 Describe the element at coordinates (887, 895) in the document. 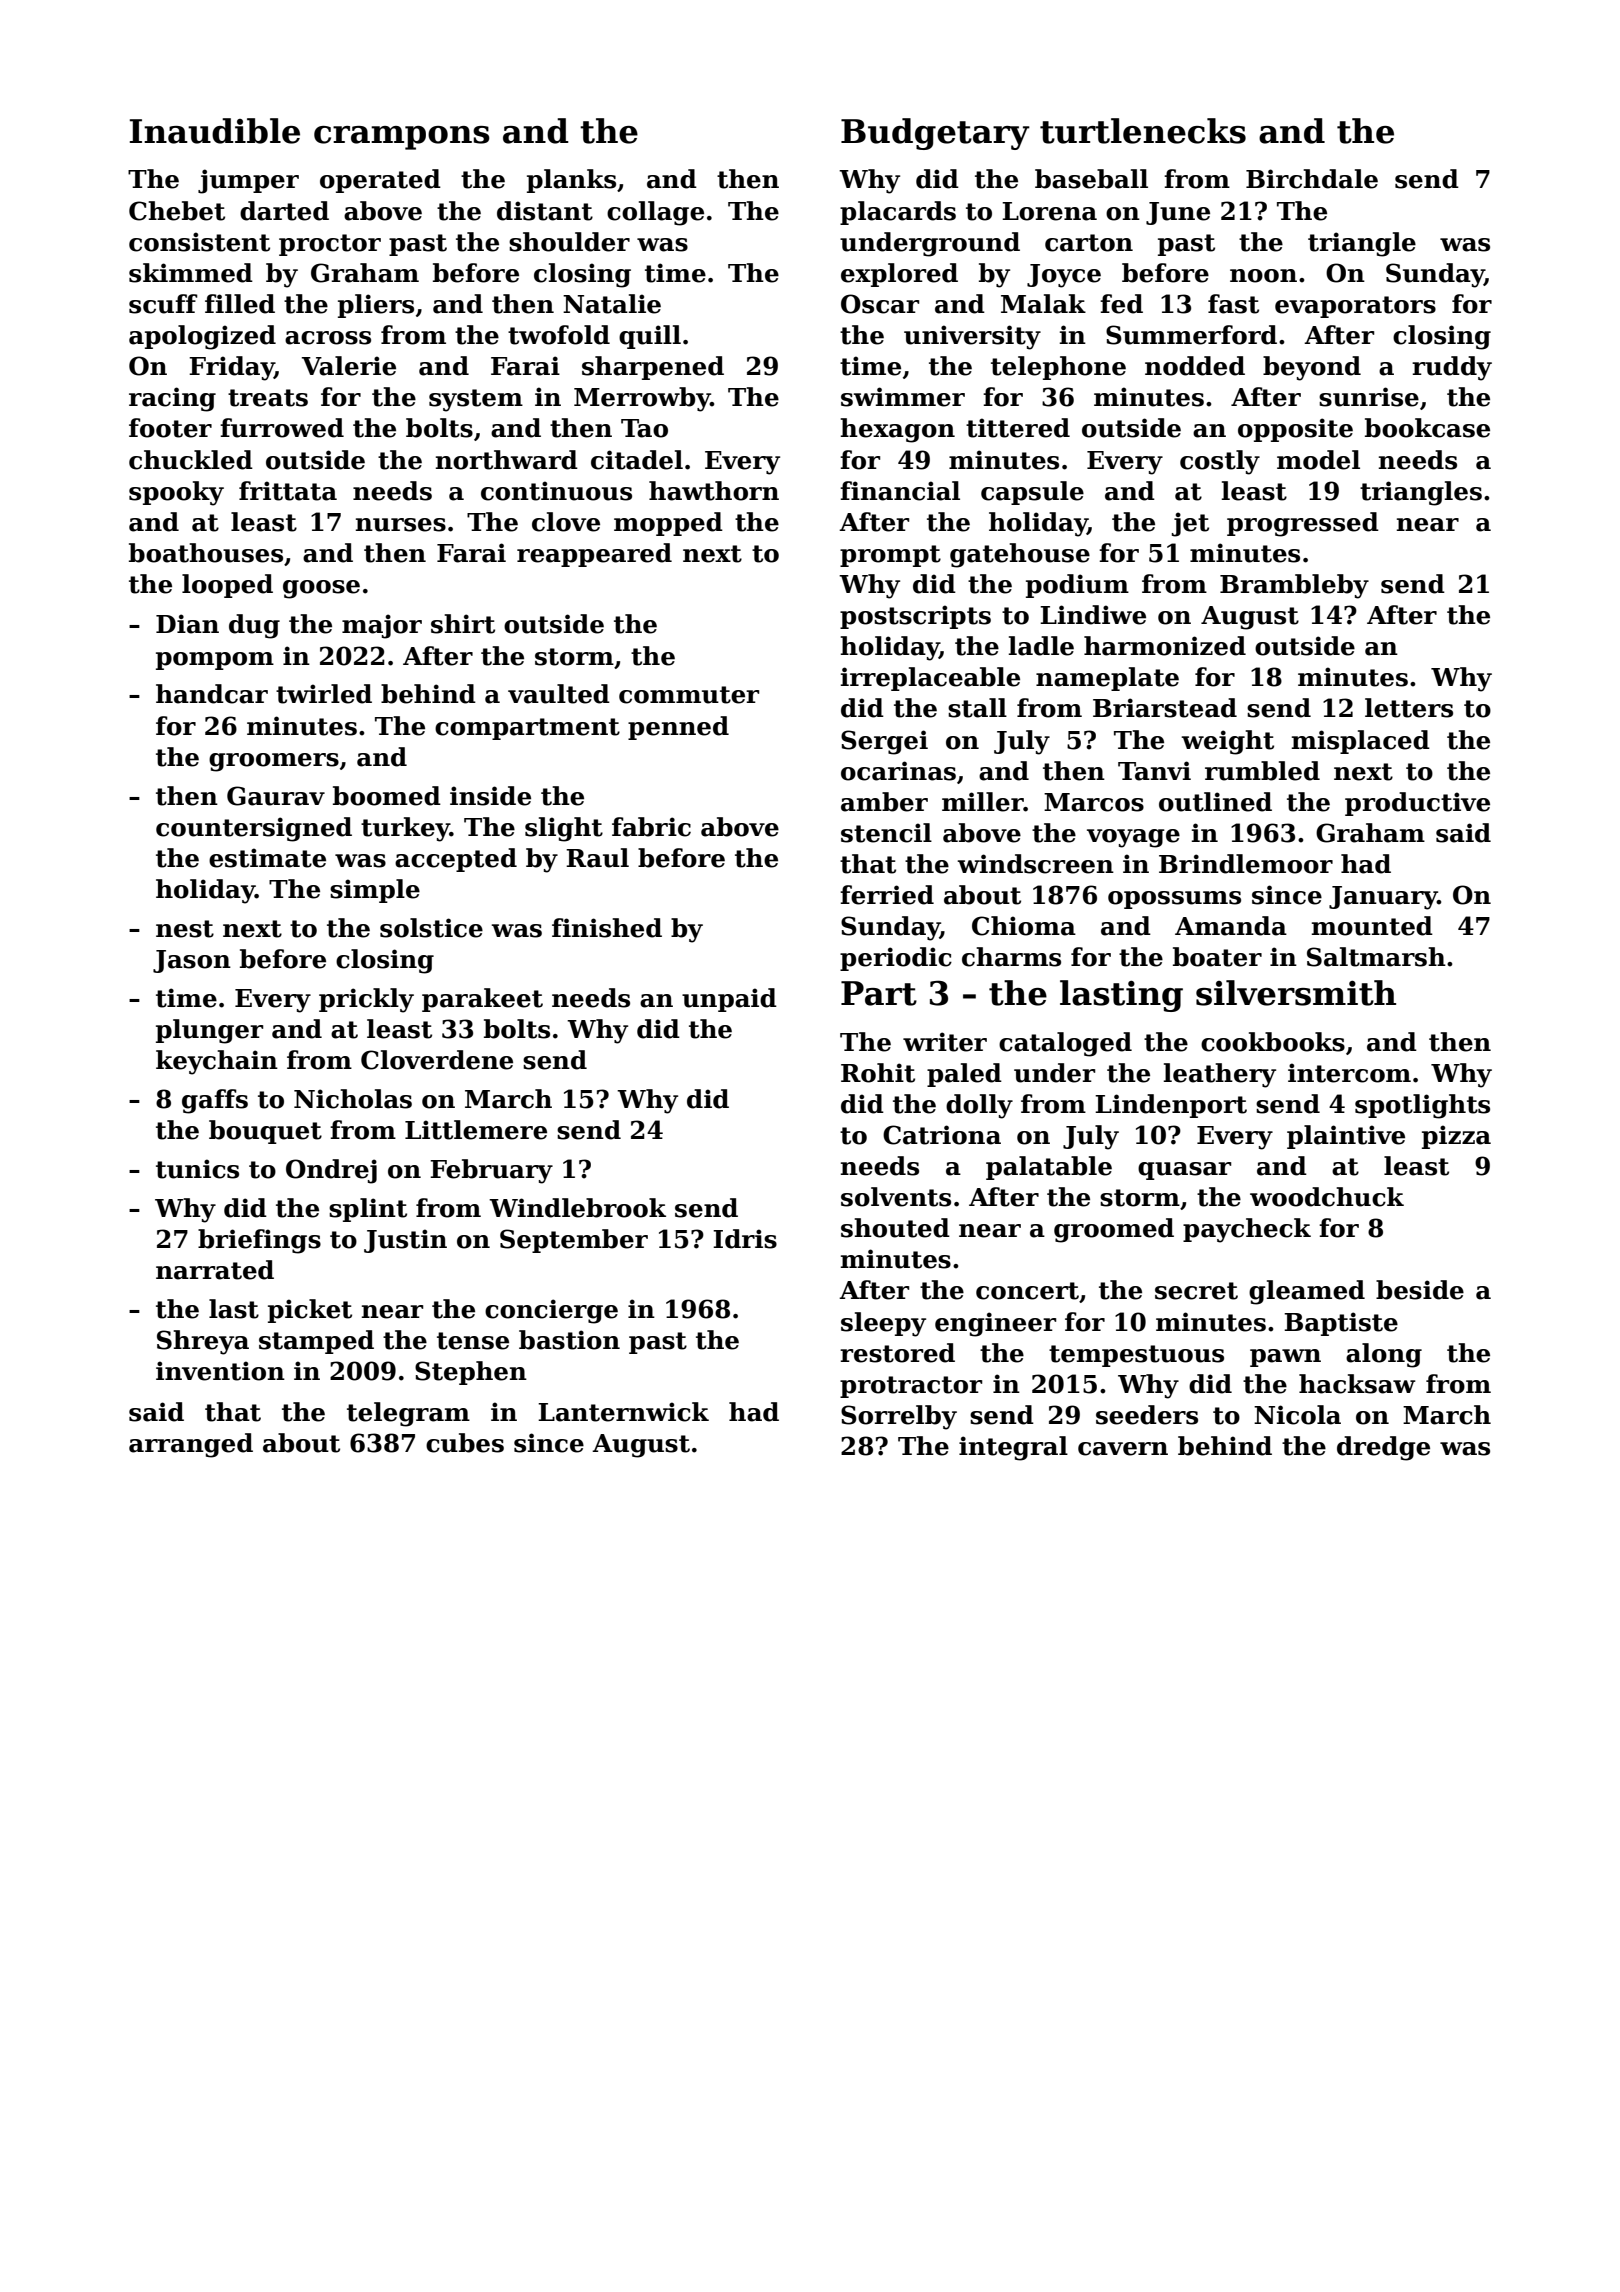

I see `ferried` at that location.
